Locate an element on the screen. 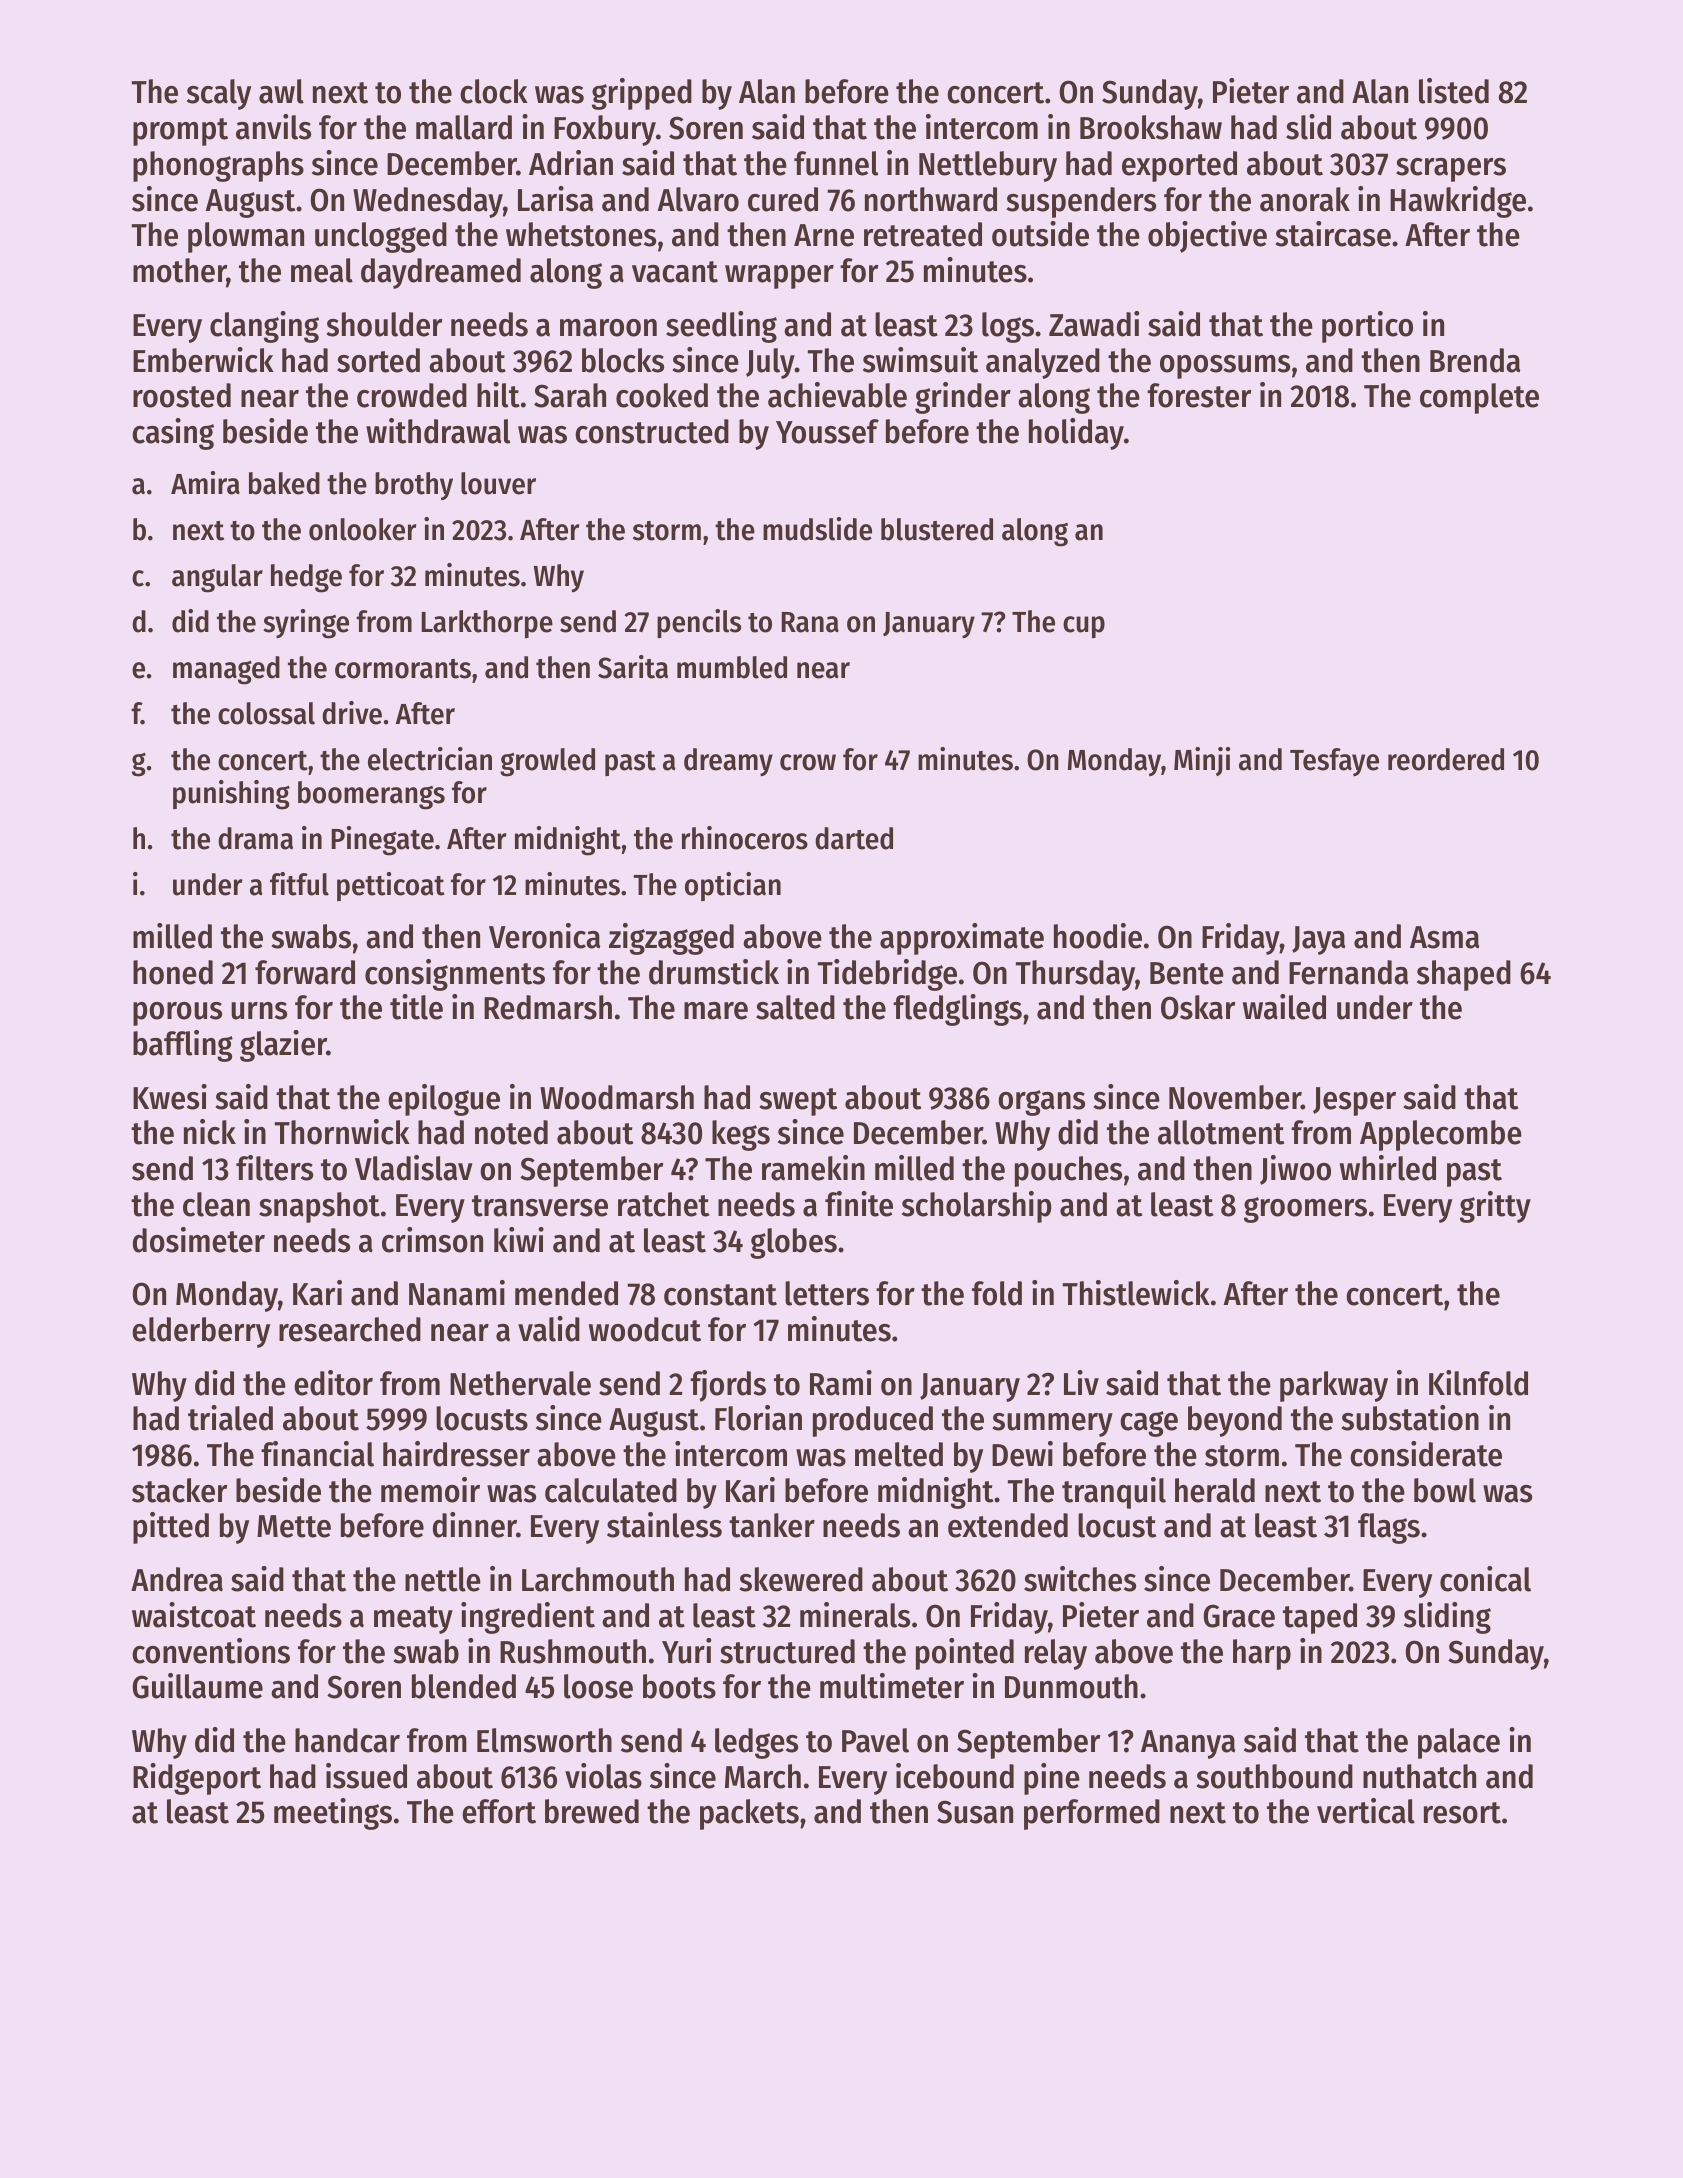 Image resolution: width=1683 pixels, height=2178 pixels. gripped is located at coordinates (642, 94).
